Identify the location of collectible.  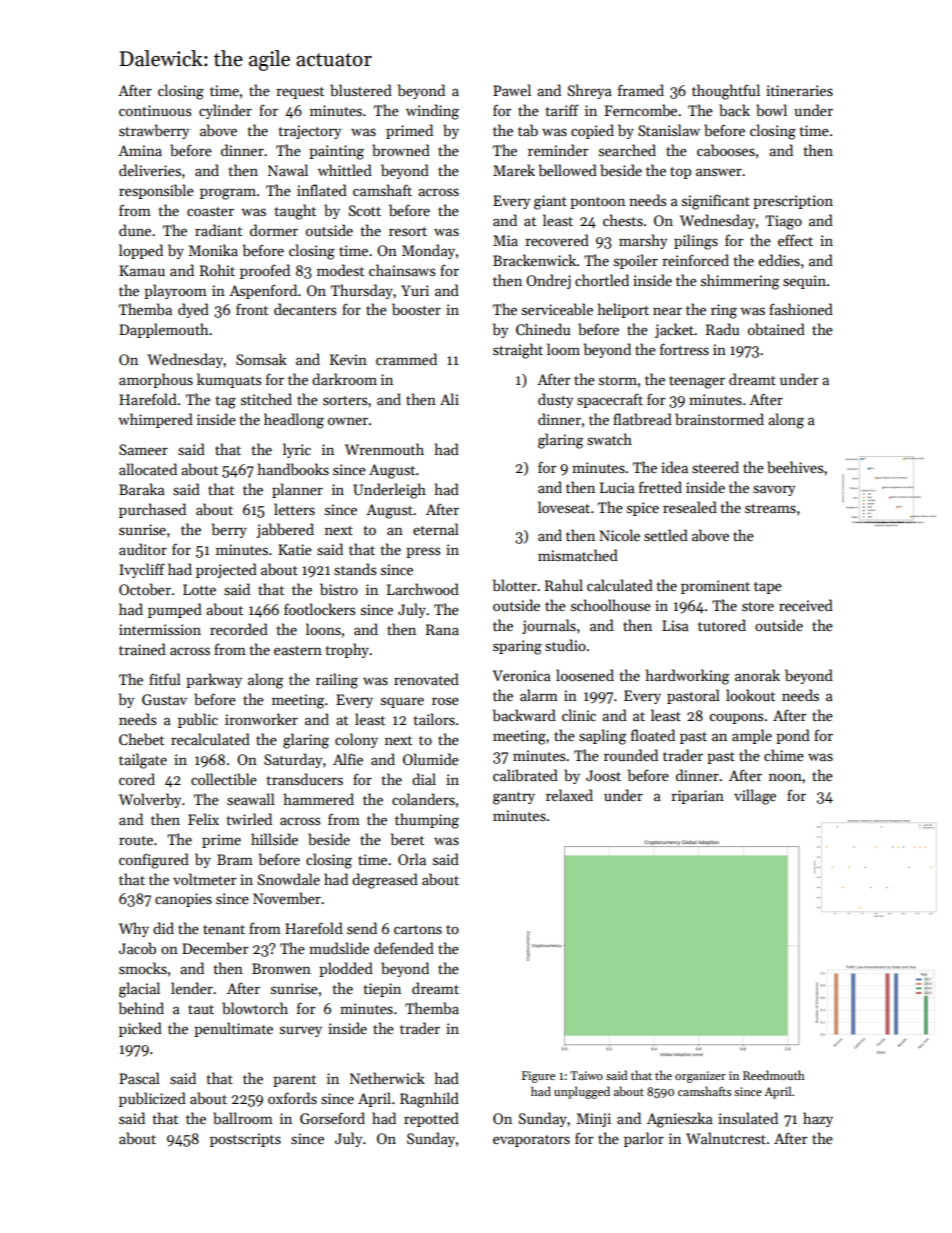
(224, 779).
